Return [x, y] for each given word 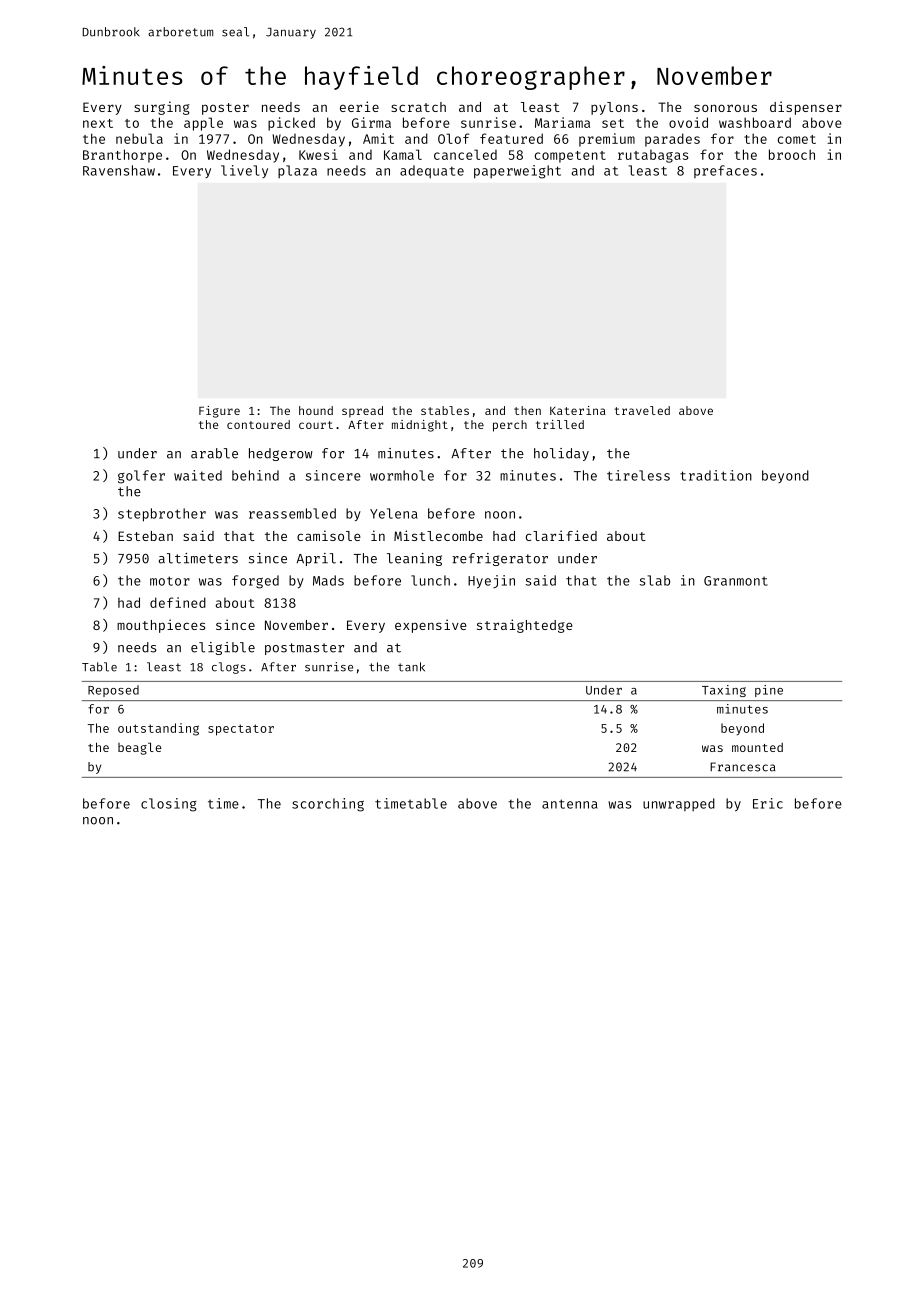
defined [178, 602]
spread [362, 412]
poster [225, 109]
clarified [561, 535]
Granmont [736, 581]
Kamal [403, 154]
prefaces [725, 171]
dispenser [806, 108]
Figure [219, 412]
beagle [140, 749]
